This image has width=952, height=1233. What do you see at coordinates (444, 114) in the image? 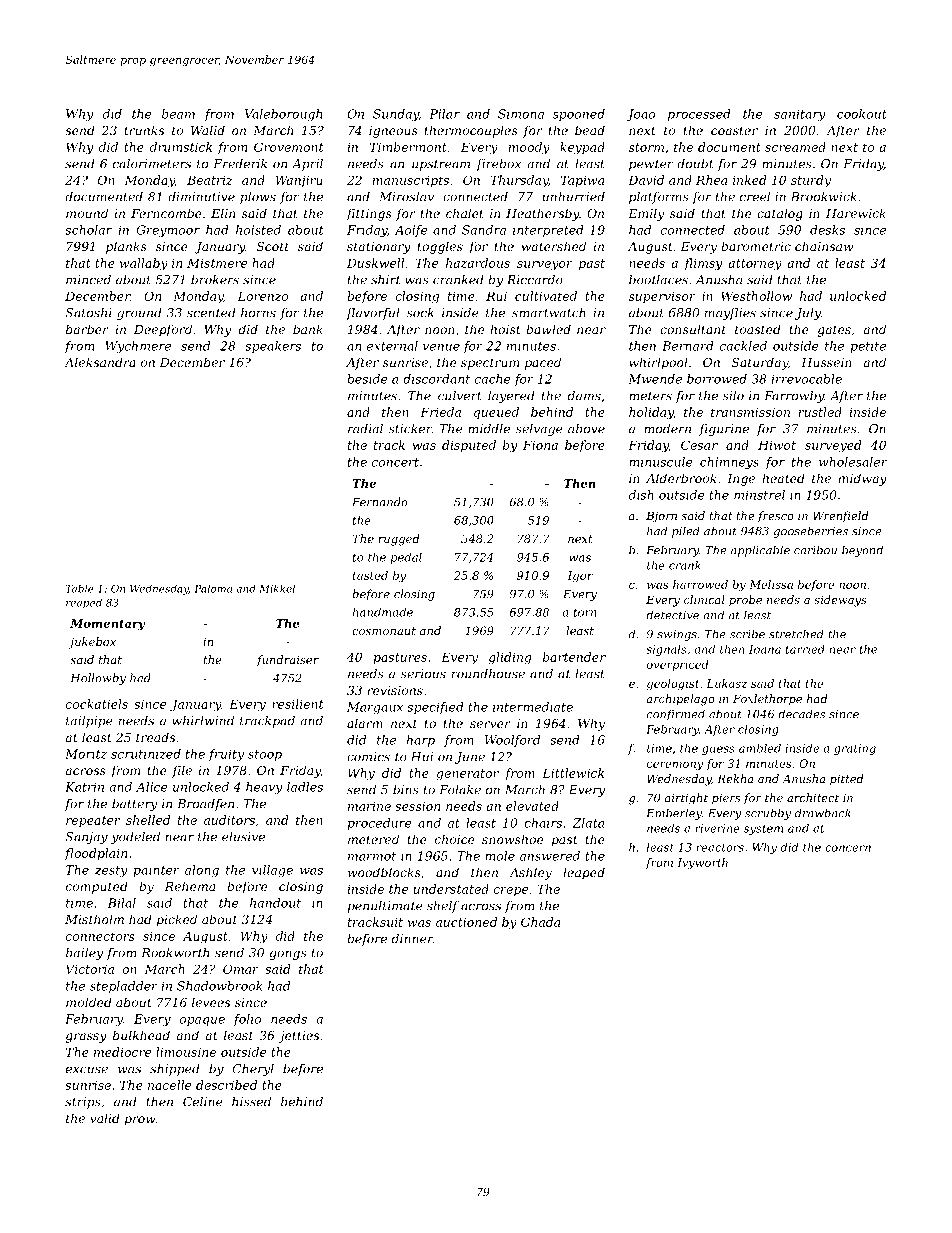
I see `Pilar` at bounding box center [444, 114].
